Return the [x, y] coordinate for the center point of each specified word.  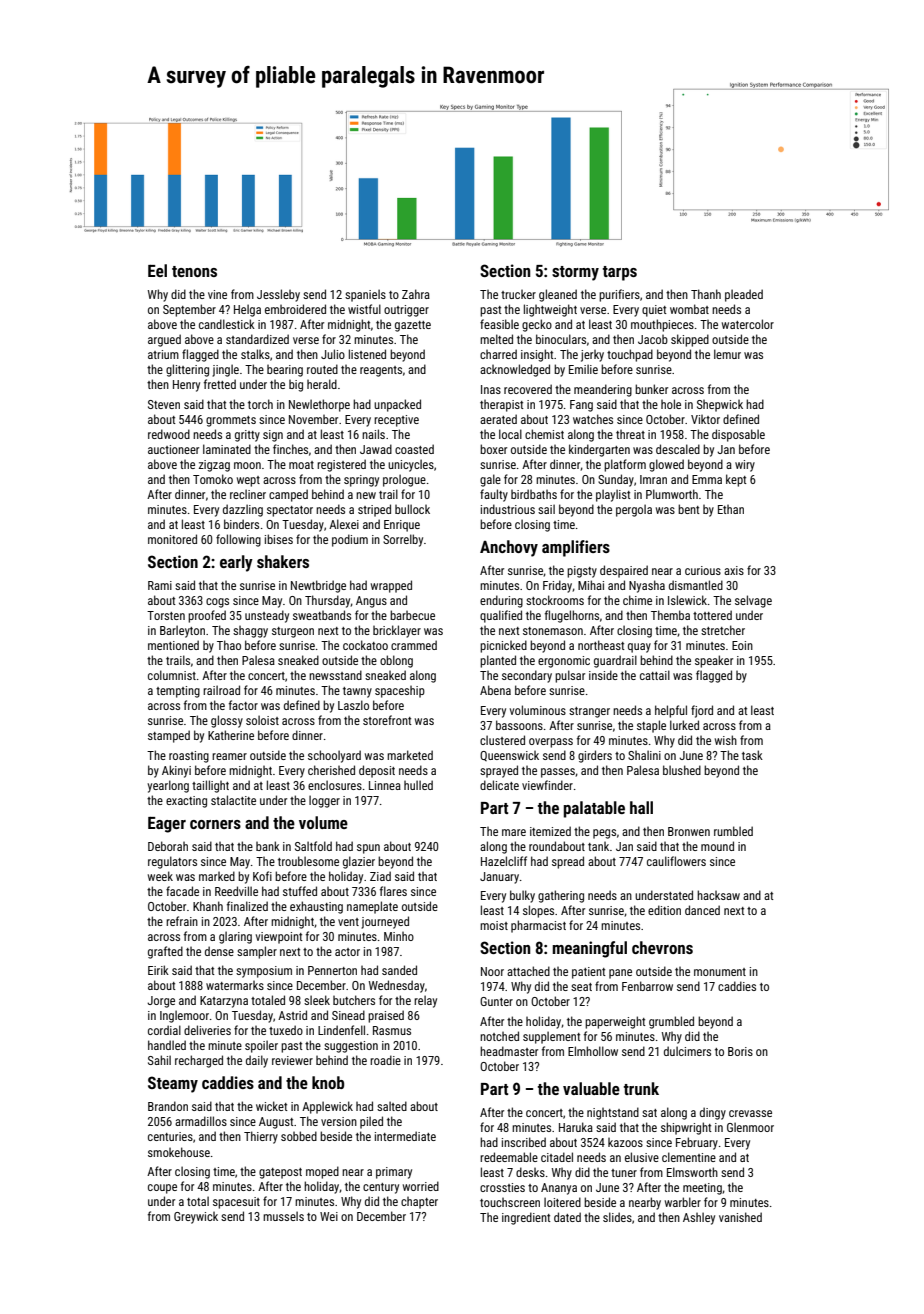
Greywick [196, 1218]
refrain [182, 921]
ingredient [526, 1218]
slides [617, 1217]
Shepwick [720, 406]
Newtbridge [318, 586]
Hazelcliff [504, 861]
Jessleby [278, 295]
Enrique [402, 526]
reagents [381, 371]
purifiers [619, 295]
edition [664, 910]
